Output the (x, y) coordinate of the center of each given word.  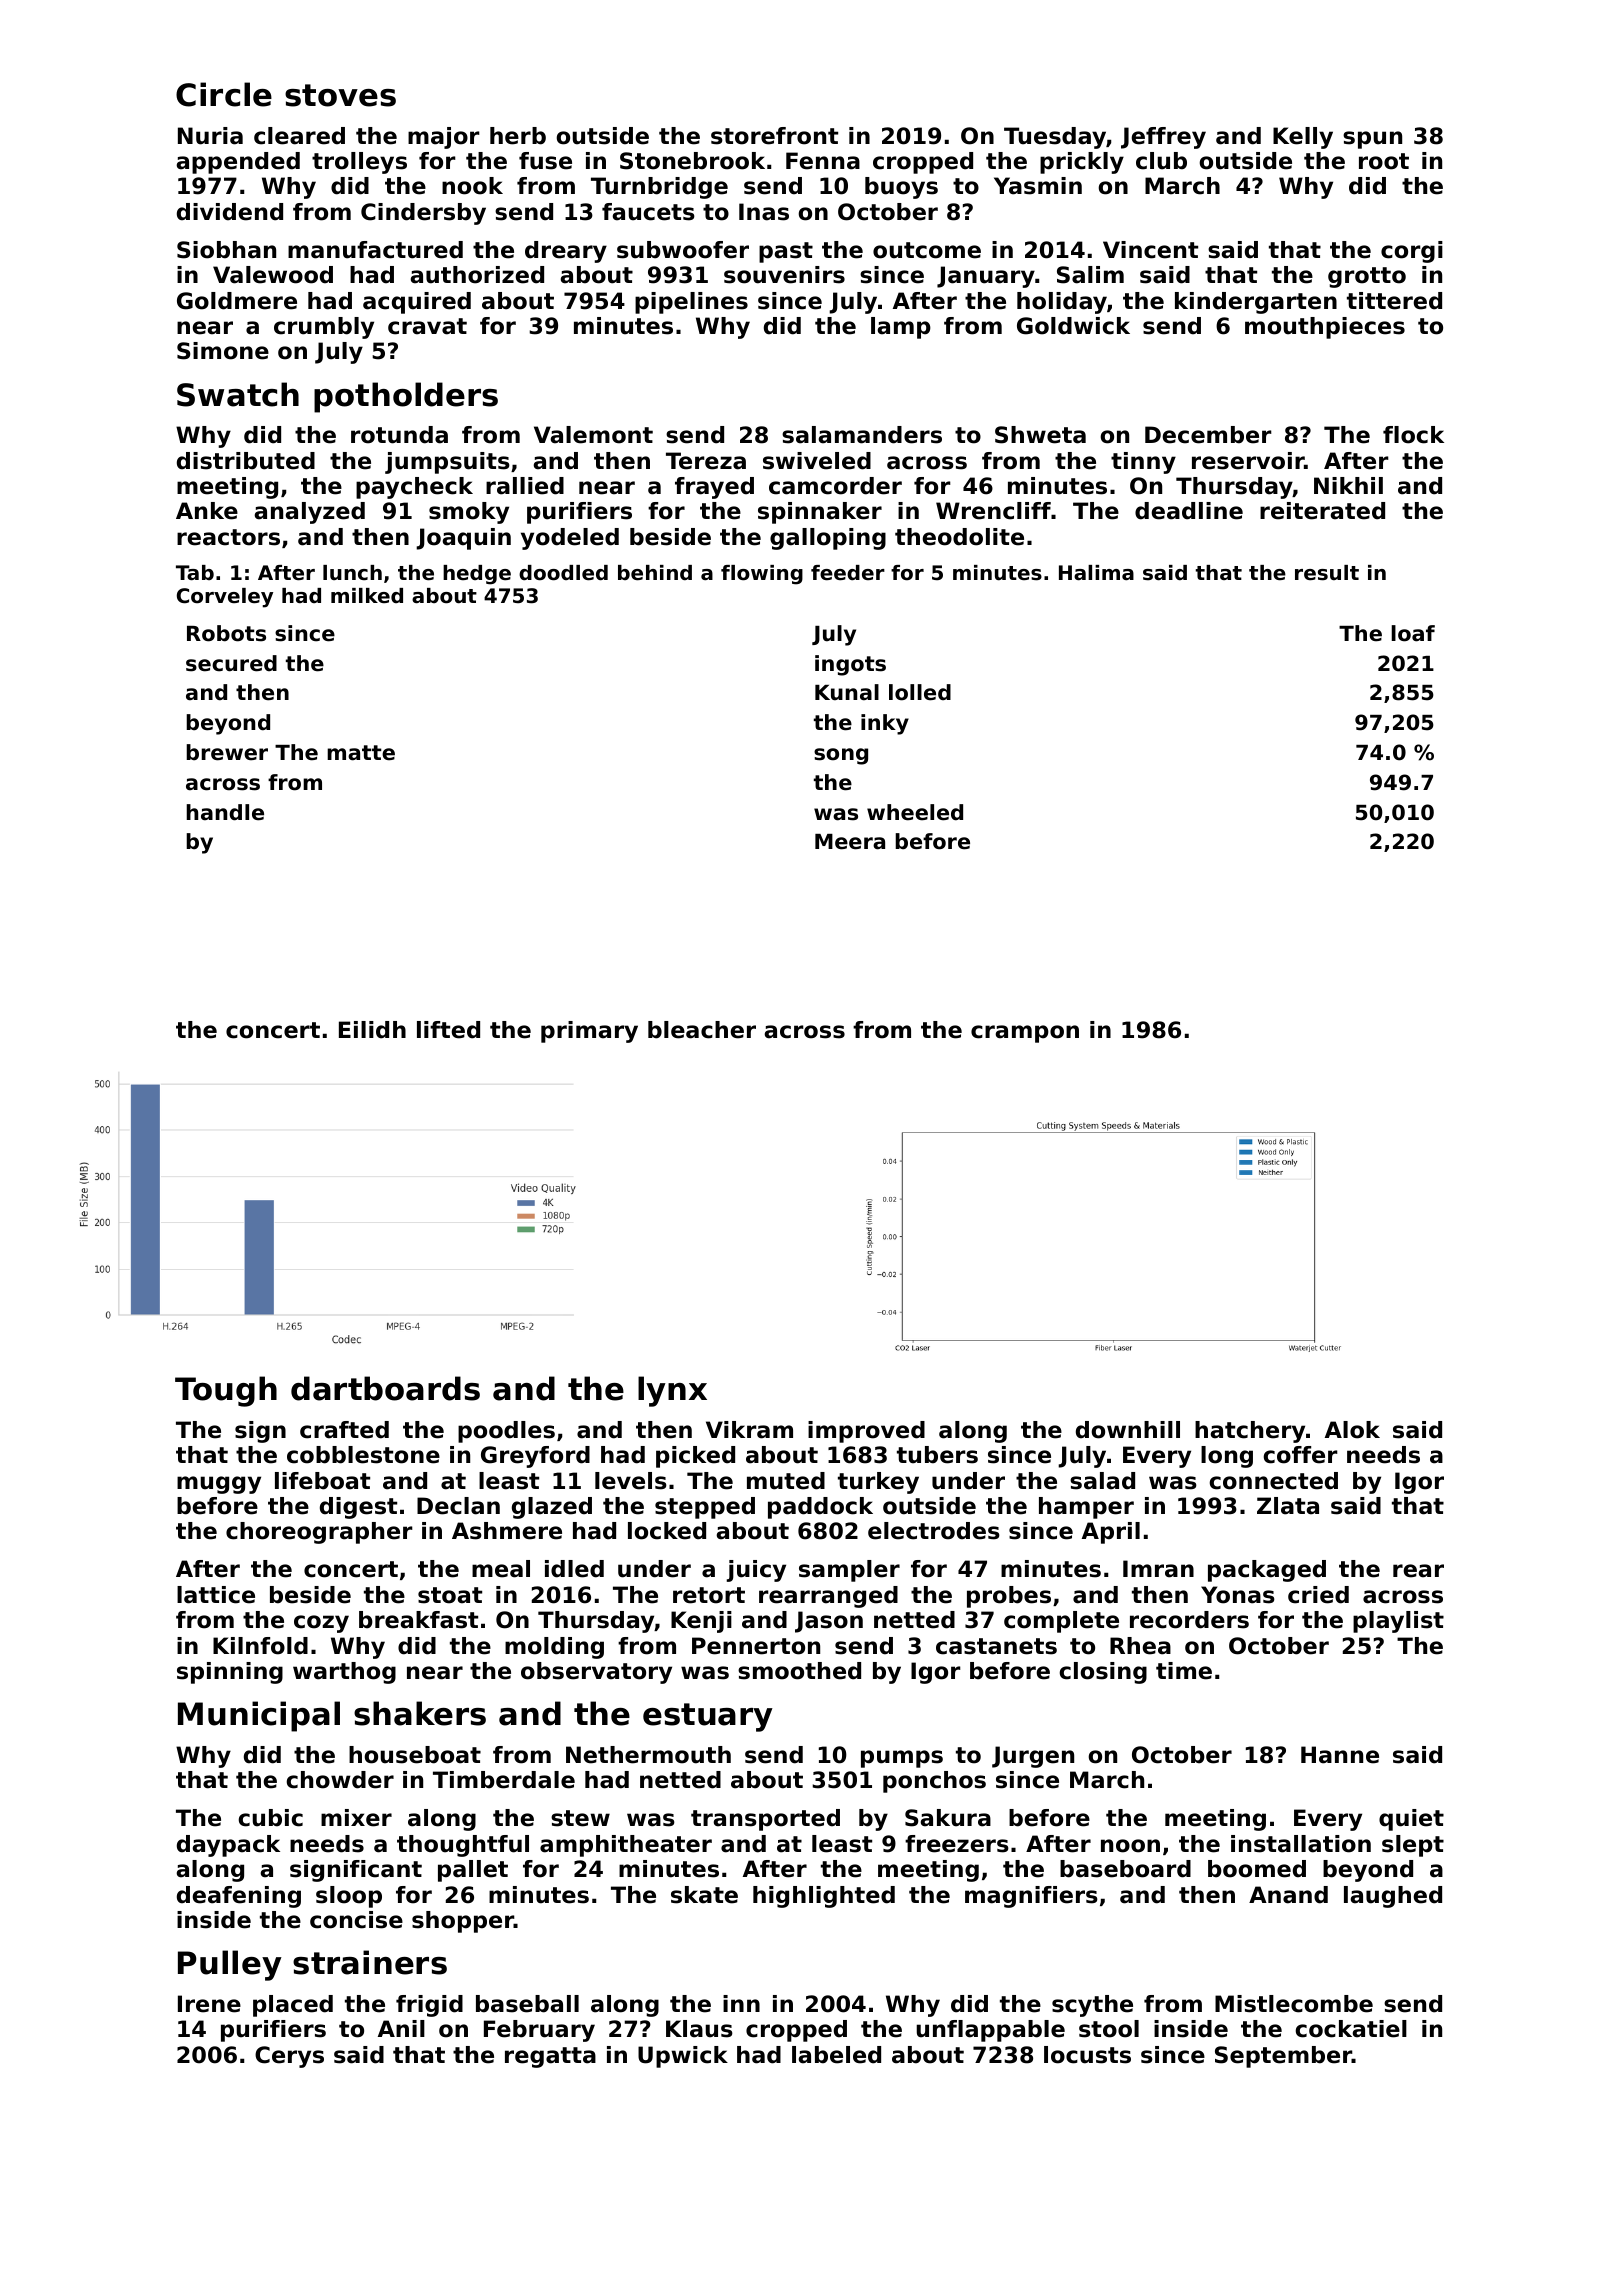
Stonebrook (692, 161)
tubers (937, 1455)
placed (293, 2006)
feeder (848, 573)
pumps (902, 1759)
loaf (1413, 633)
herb (518, 136)
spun (1372, 140)
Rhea (1140, 1646)
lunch (352, 573)
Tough (226, 1391)
